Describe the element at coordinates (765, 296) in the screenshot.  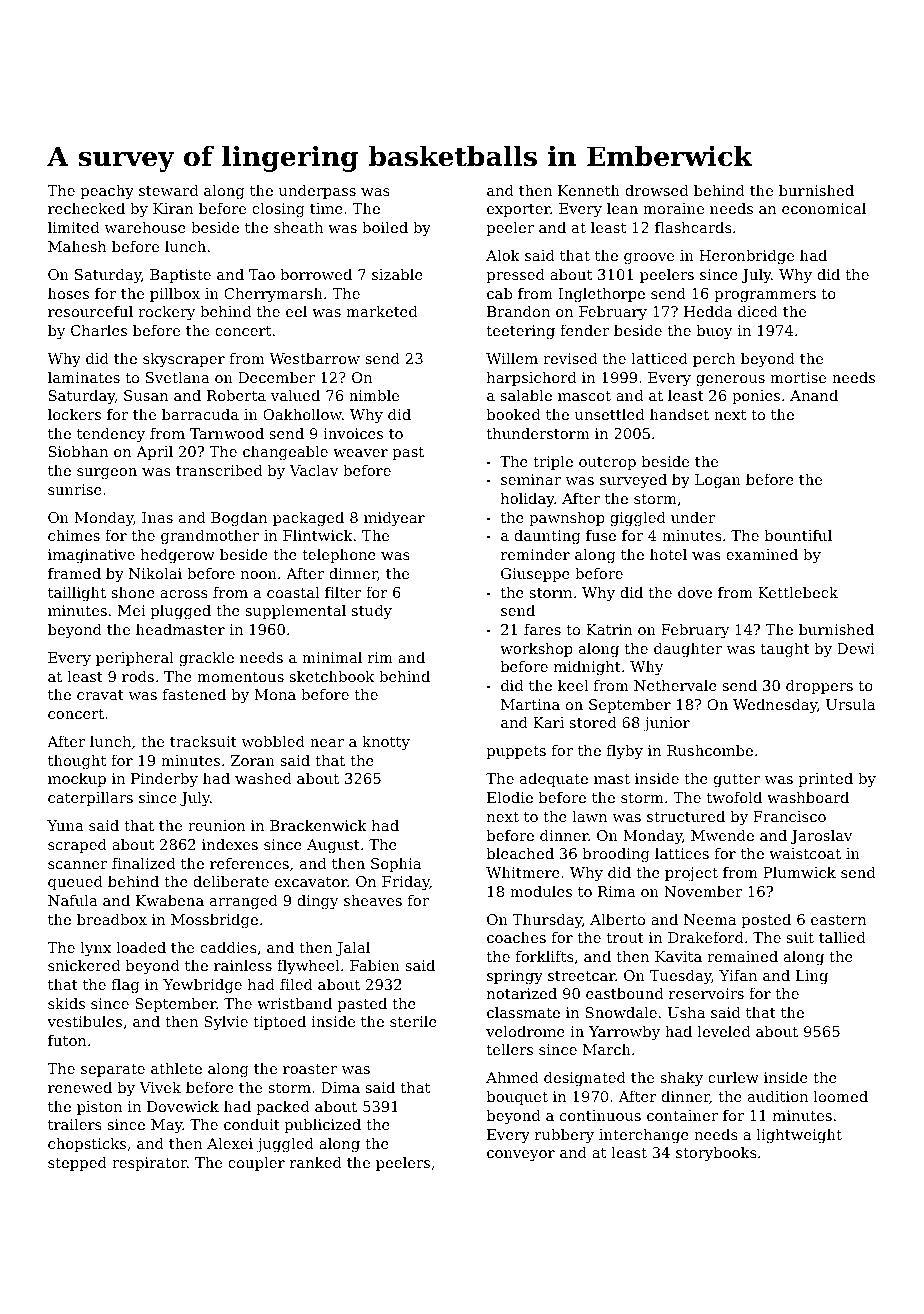
I see `programmers` at that location.
